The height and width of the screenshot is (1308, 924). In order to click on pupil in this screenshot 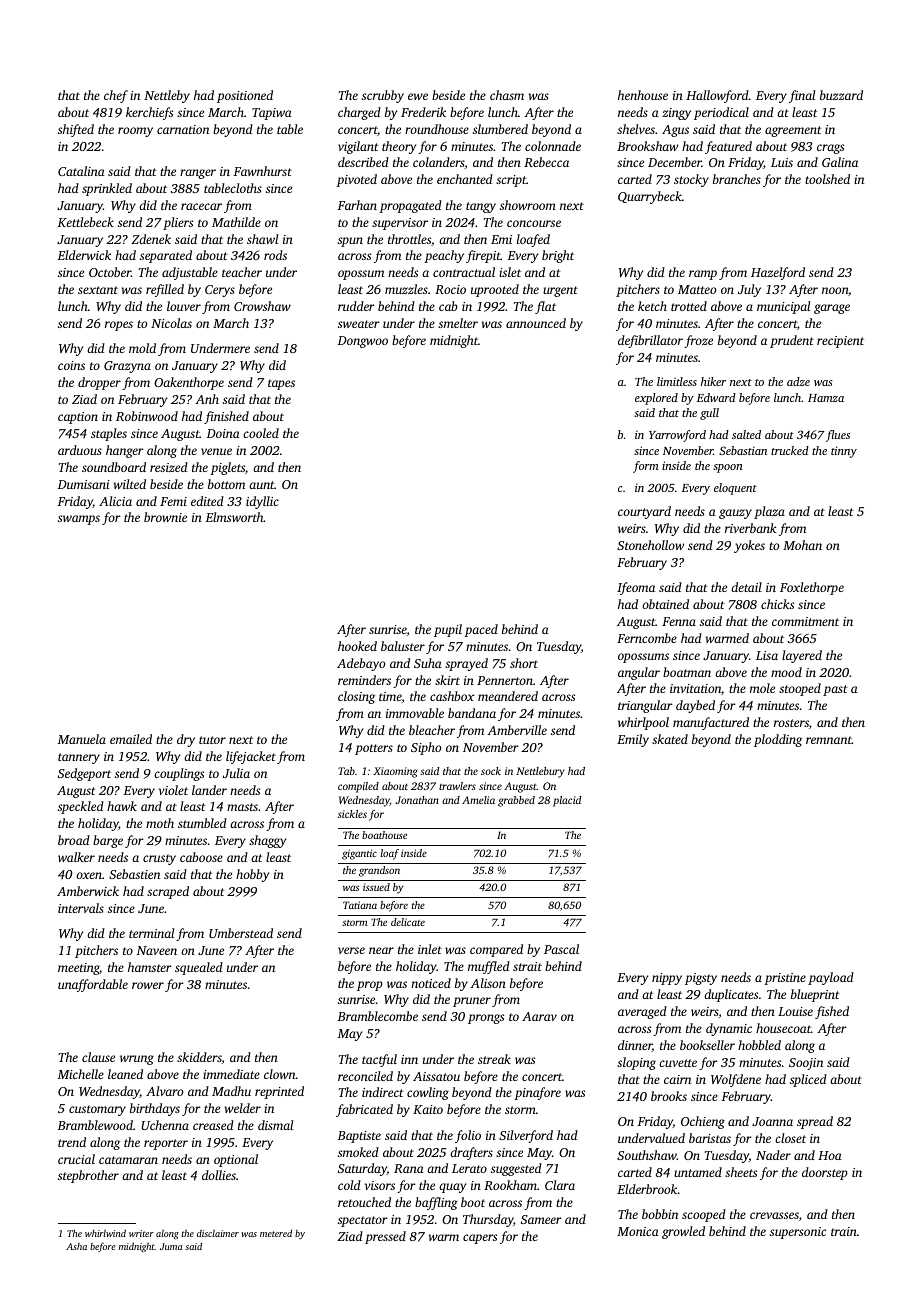, I will do `click(448, 630)`.
